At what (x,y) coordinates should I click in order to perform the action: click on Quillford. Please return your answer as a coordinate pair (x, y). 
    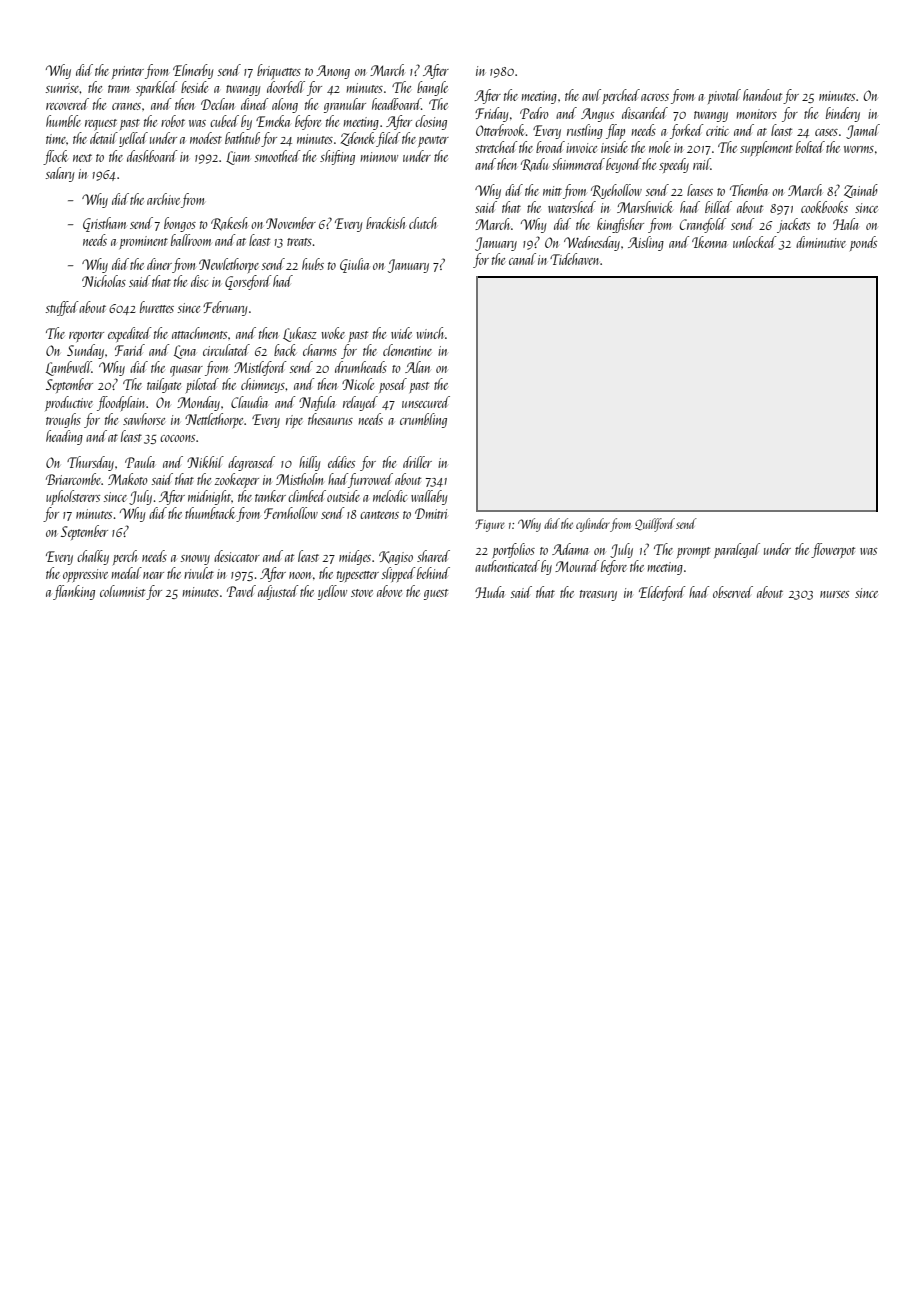
    Looking at the image, I should click on (655, 525).
